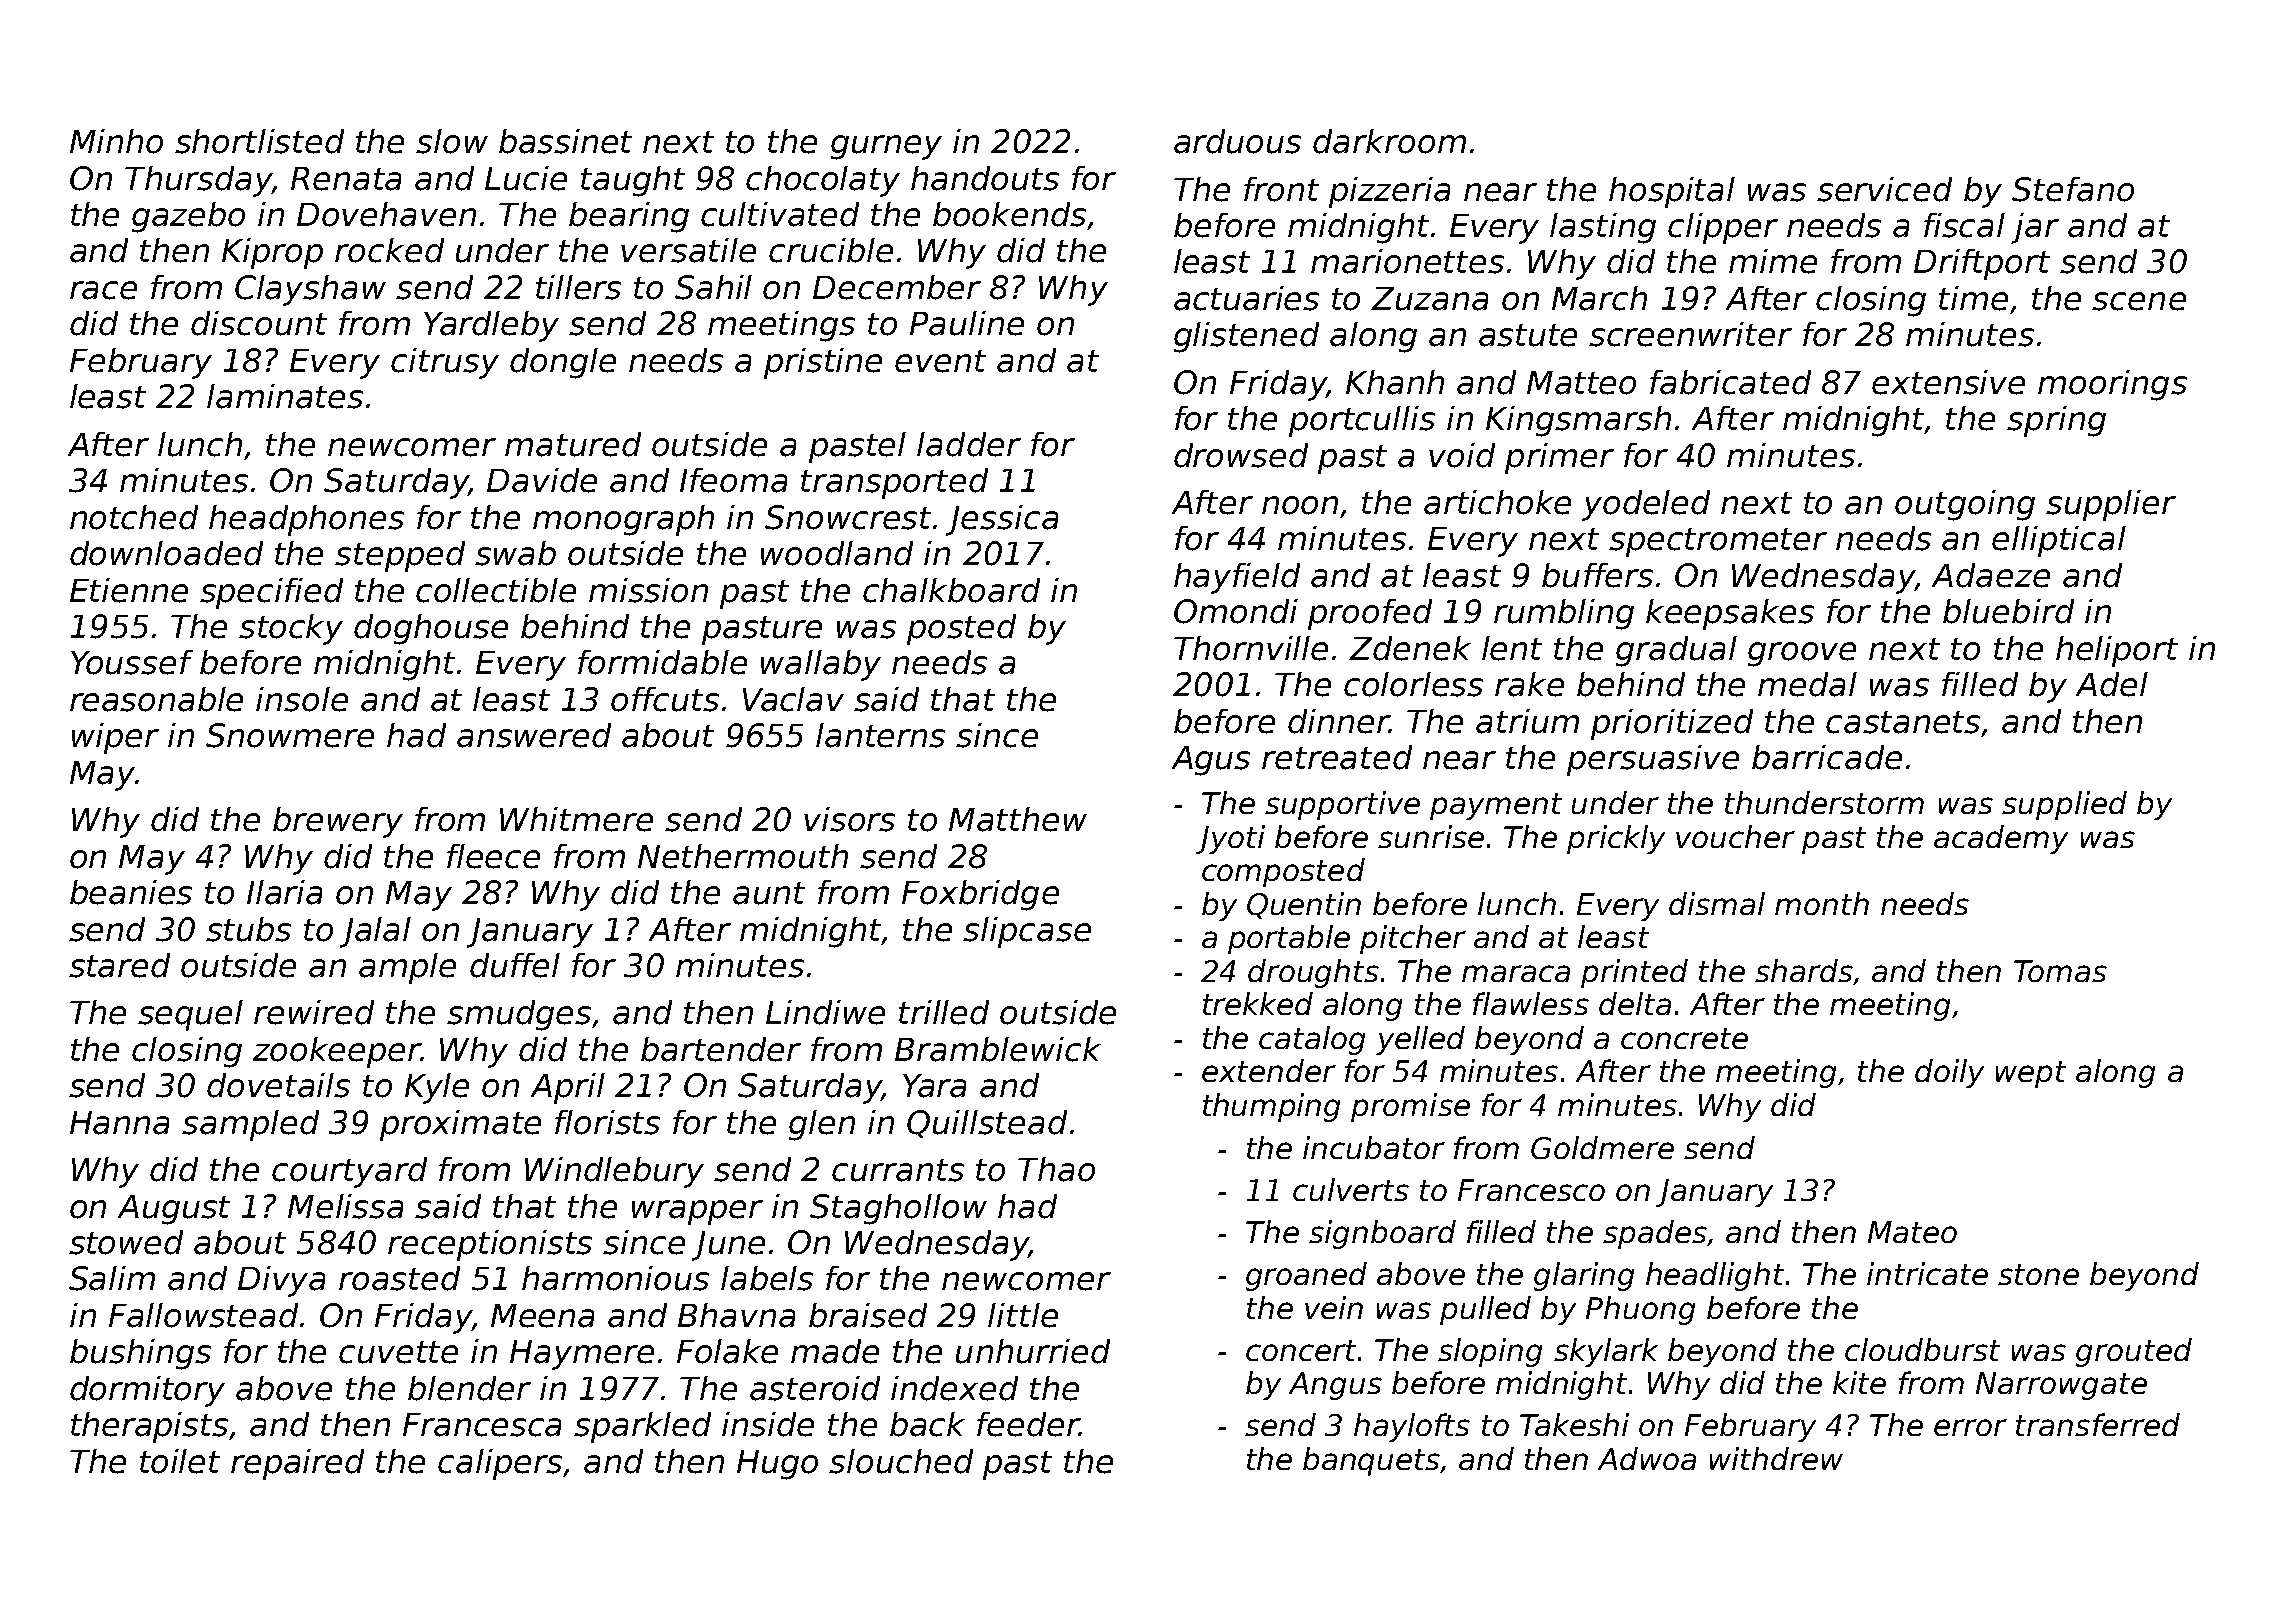  What do you see at coordinates (500, 1464) in the image?
I see `calipers` at bounding box center [500, 1464].
